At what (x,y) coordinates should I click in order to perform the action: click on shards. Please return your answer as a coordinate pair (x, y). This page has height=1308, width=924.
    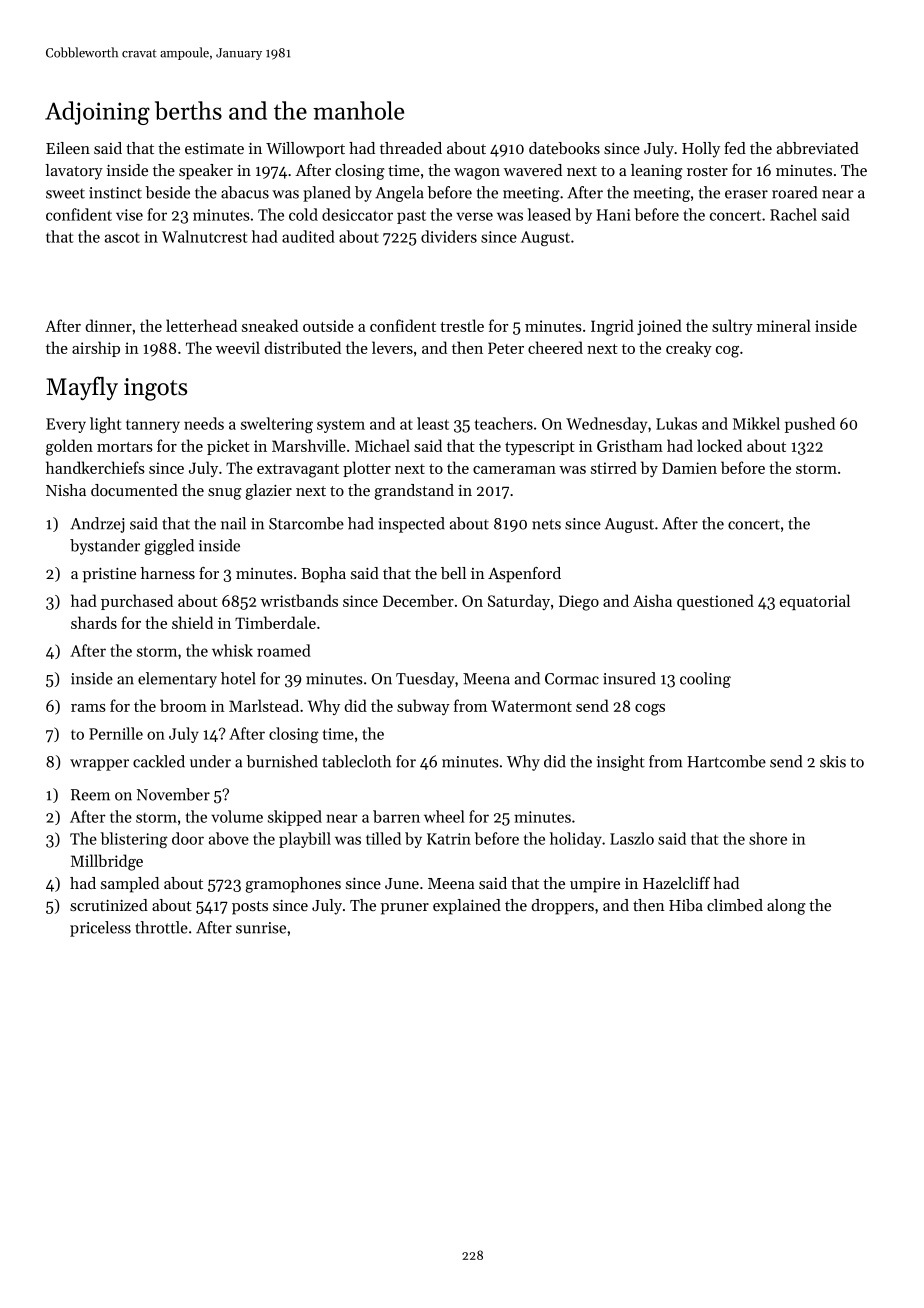
    Looking at the image, I should click on (94, 622).
